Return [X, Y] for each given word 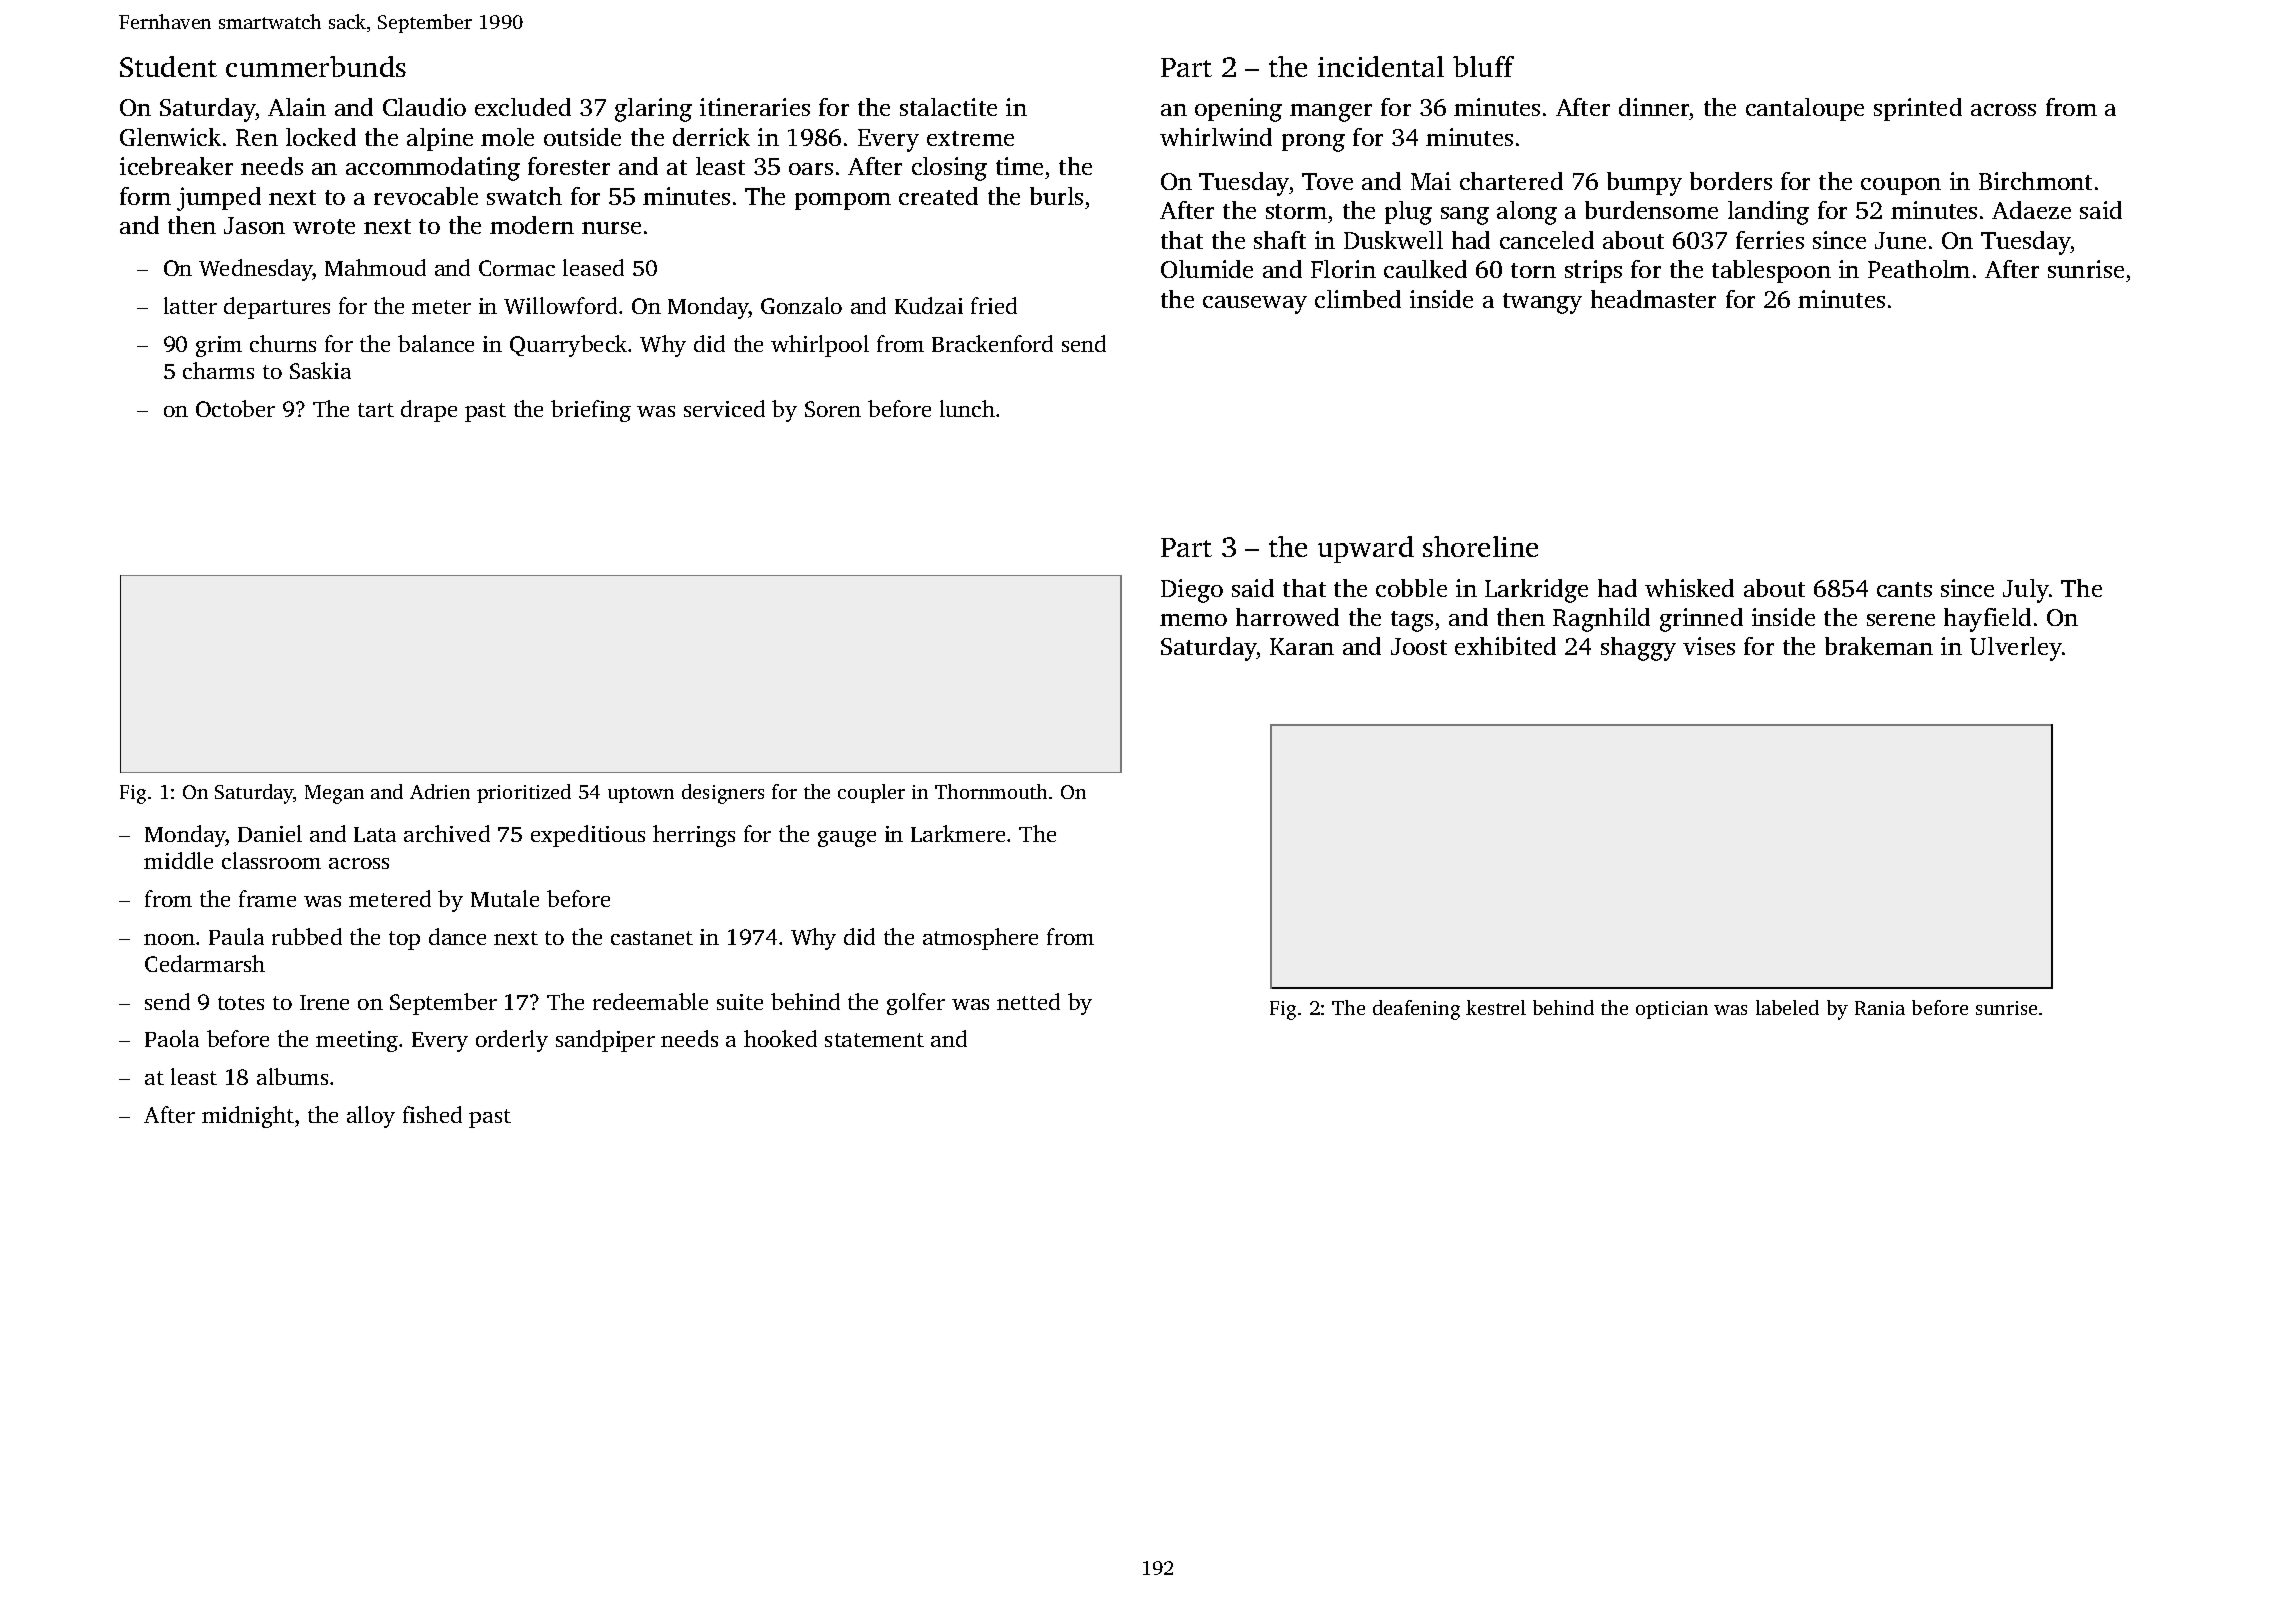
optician [1672, 1010]
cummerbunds [316, 66]
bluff [1483, 66]
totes [241, 1003]
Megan [334, 794]
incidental [1381, 66]
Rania [1880, 1008]
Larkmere [958, 833]
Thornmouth [991, 791]
